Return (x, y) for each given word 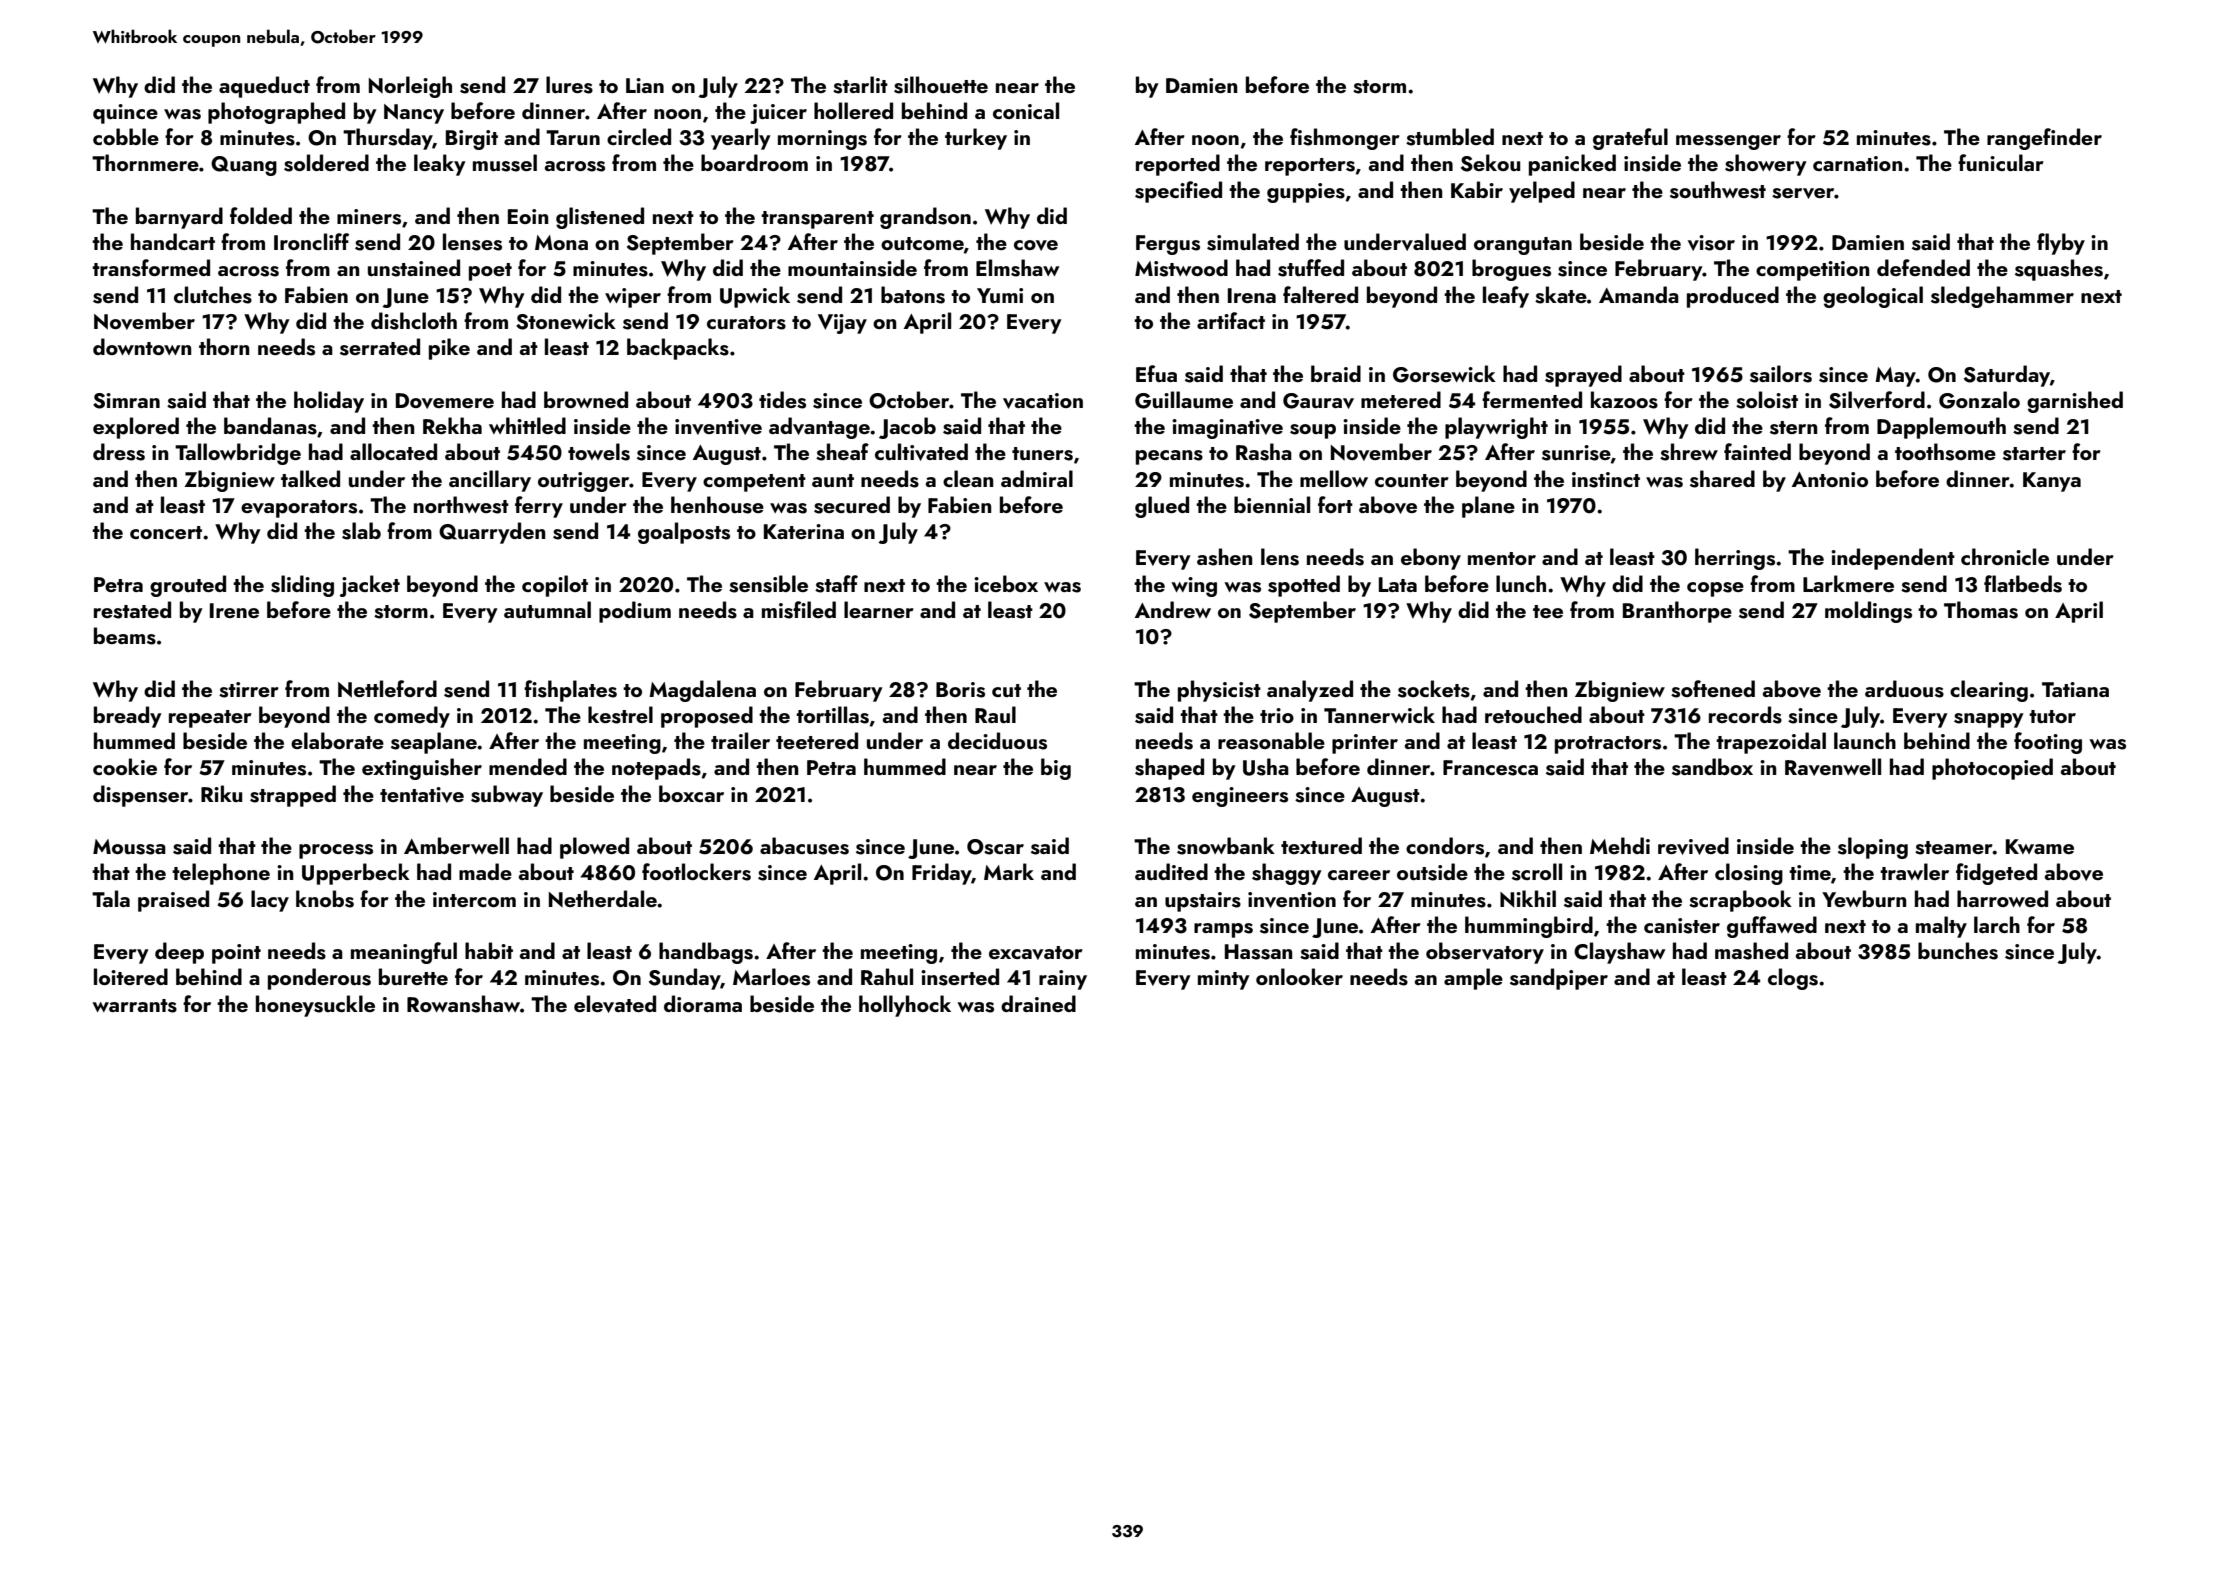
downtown (142, 346)
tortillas (832, 715)
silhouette (941, 85)
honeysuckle (315, 1006)
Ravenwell (1833, 767)
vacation (1043, 401)
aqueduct (264, 87)
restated (132, 610)
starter (2034, 454)
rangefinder (2044, 139)
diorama (703, 1003)
